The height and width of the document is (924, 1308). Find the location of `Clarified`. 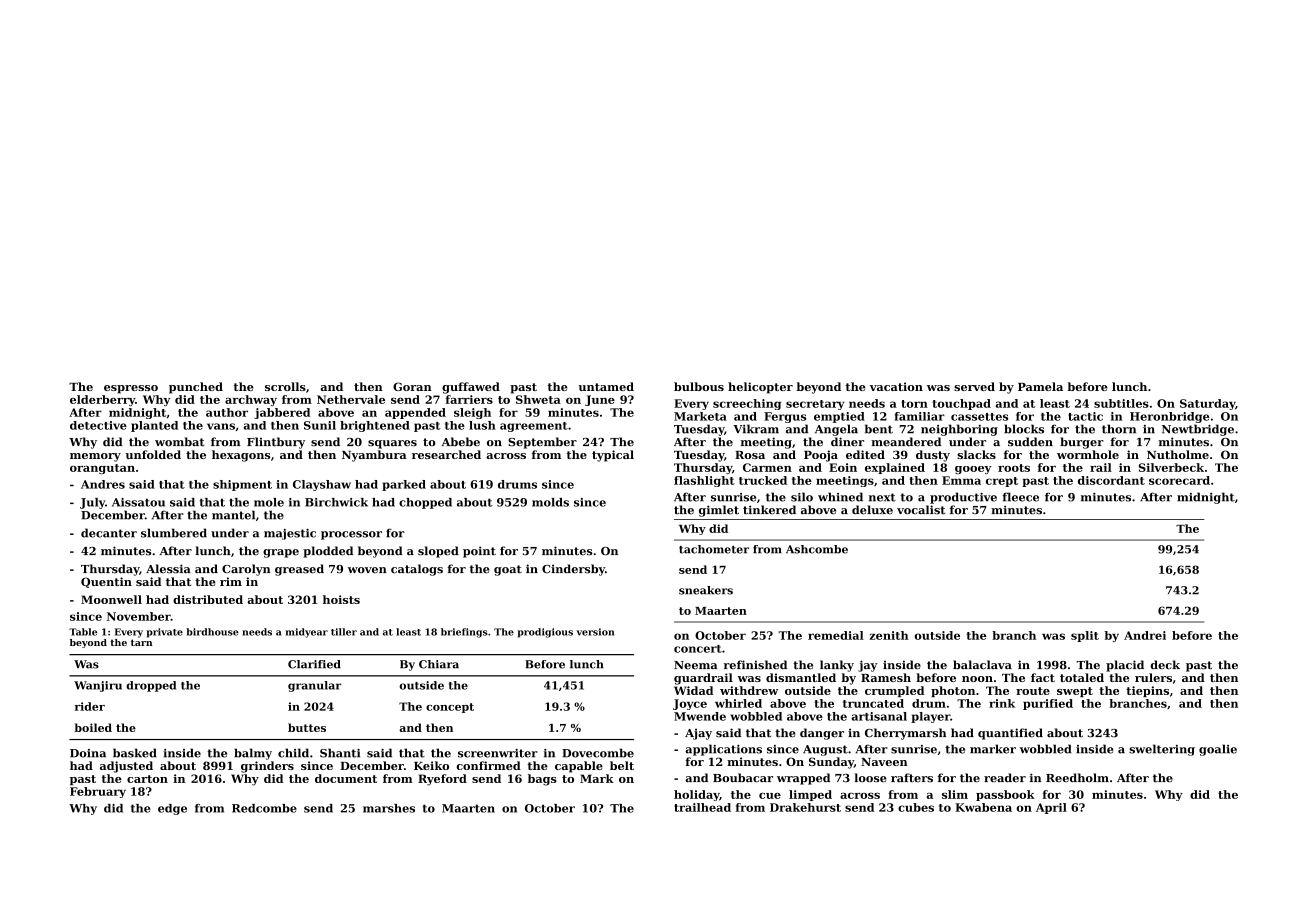

Clarified is located at coordinates (314, 664).
